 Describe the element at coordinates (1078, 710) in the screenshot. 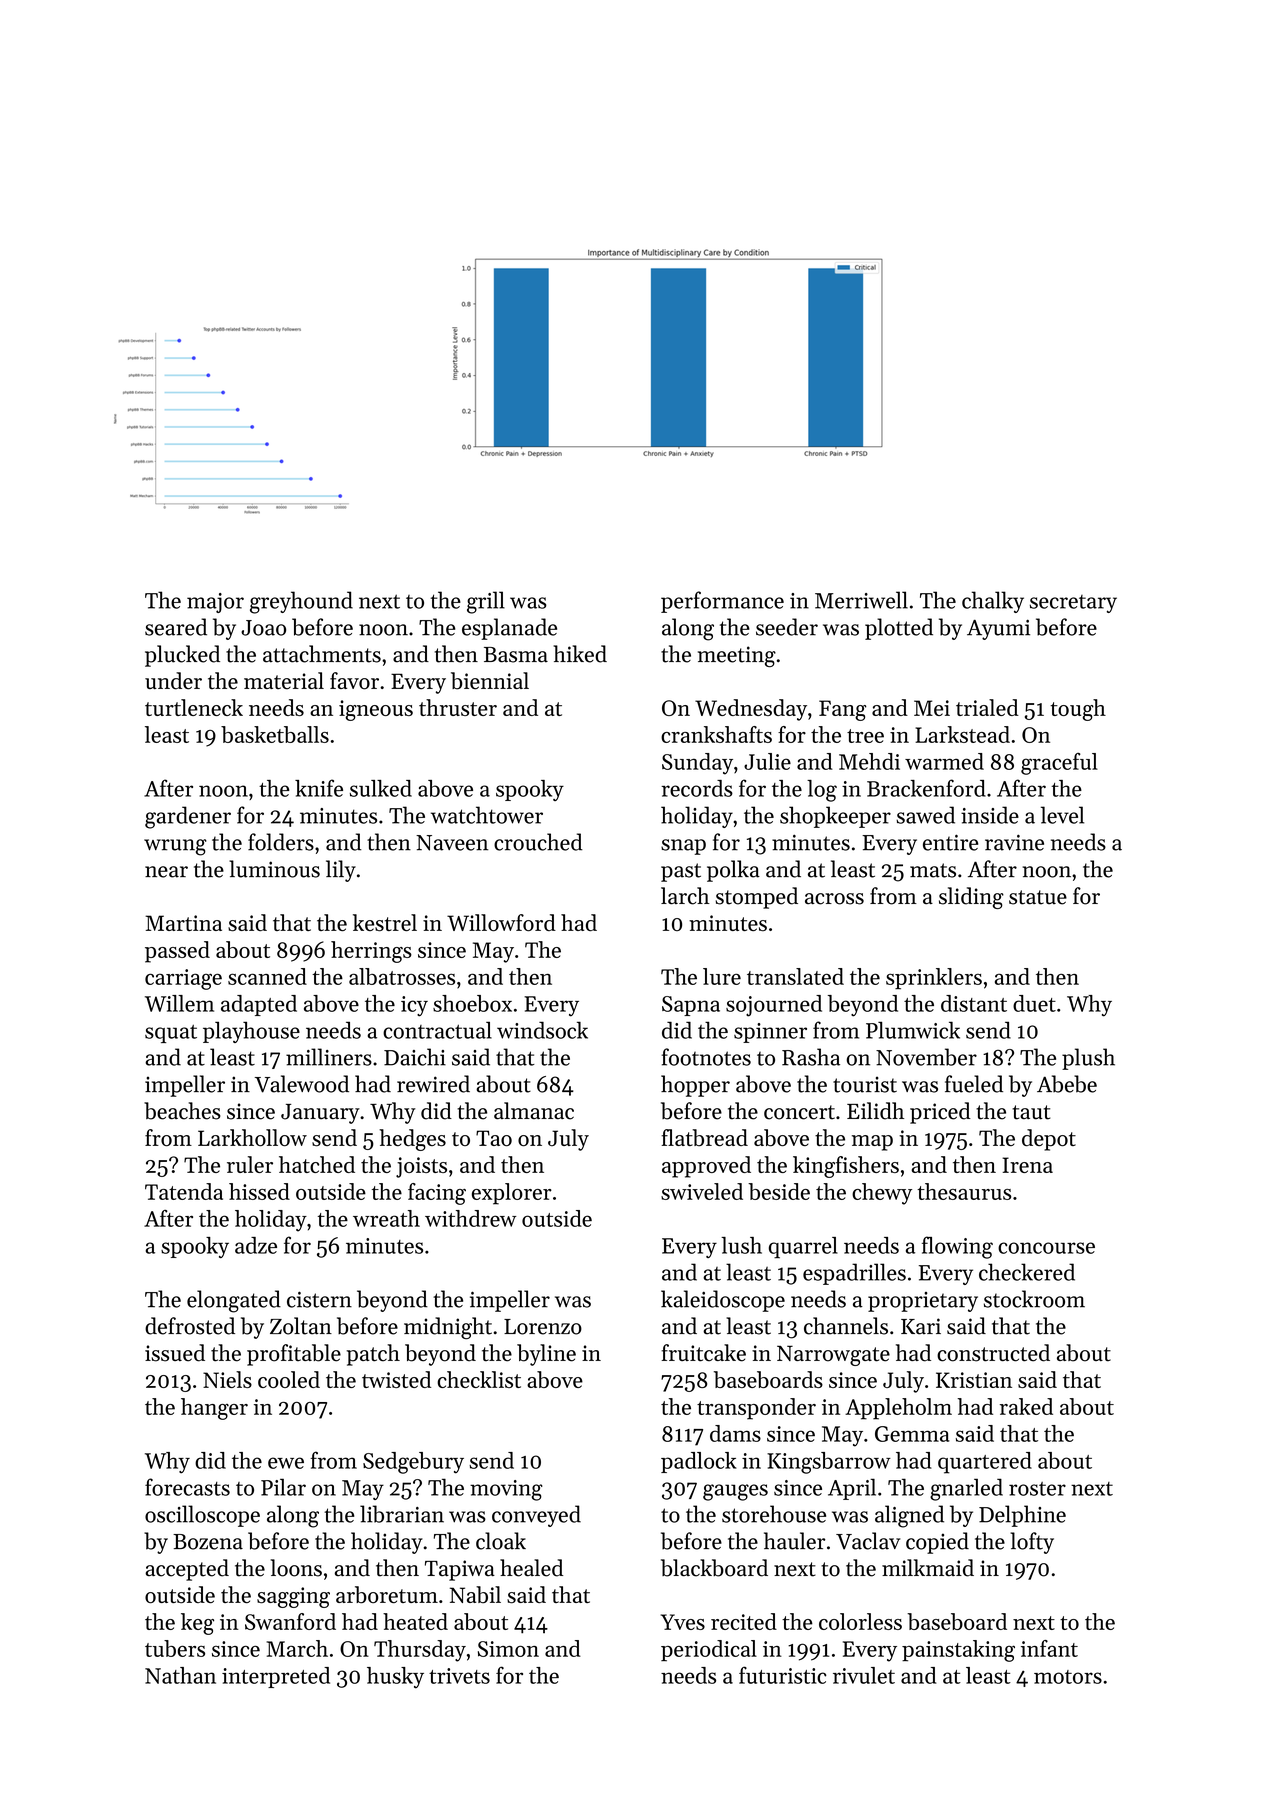

I see `tough` at that location.
